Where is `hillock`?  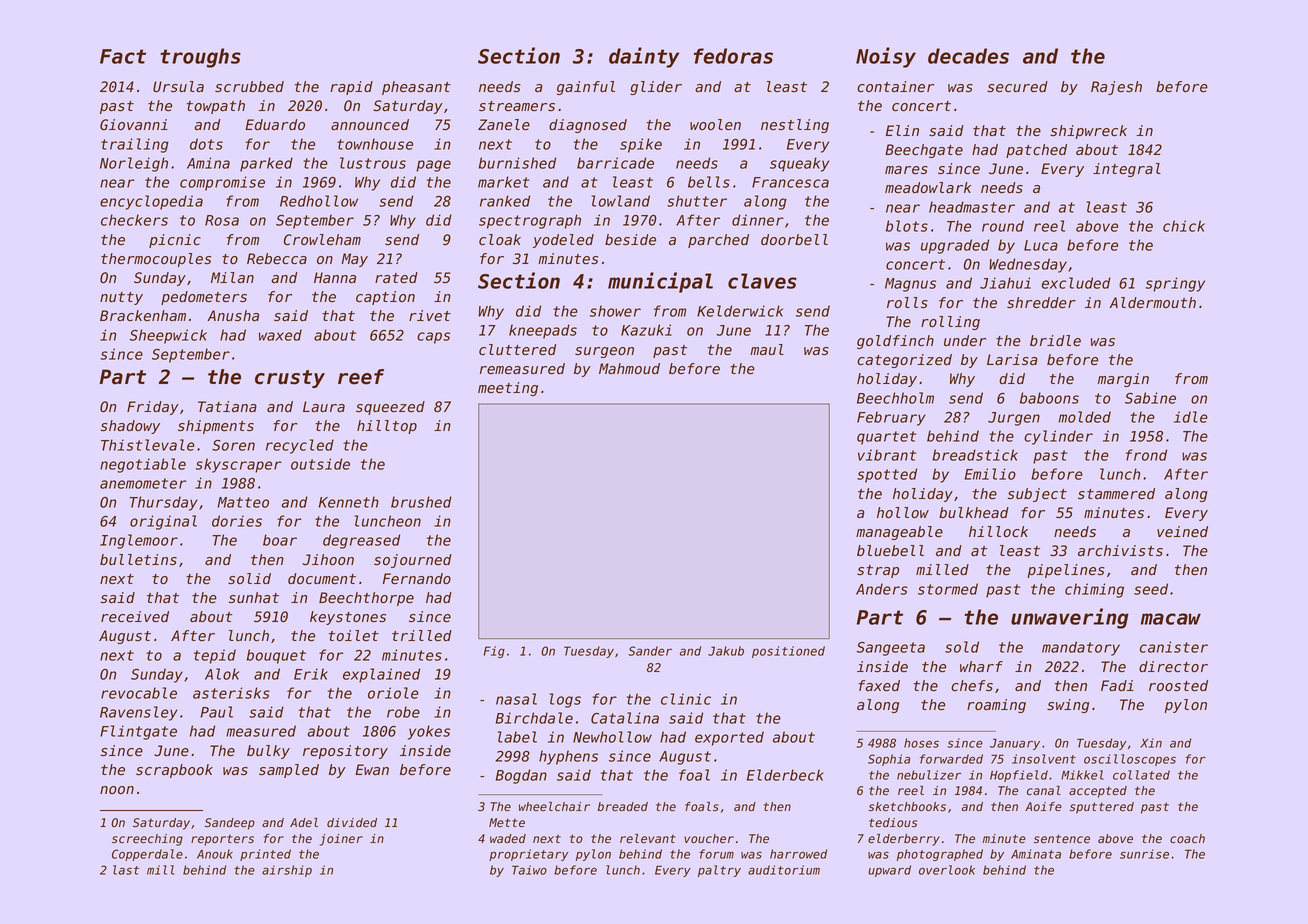 hillock is located at coordinates (998, 532).
